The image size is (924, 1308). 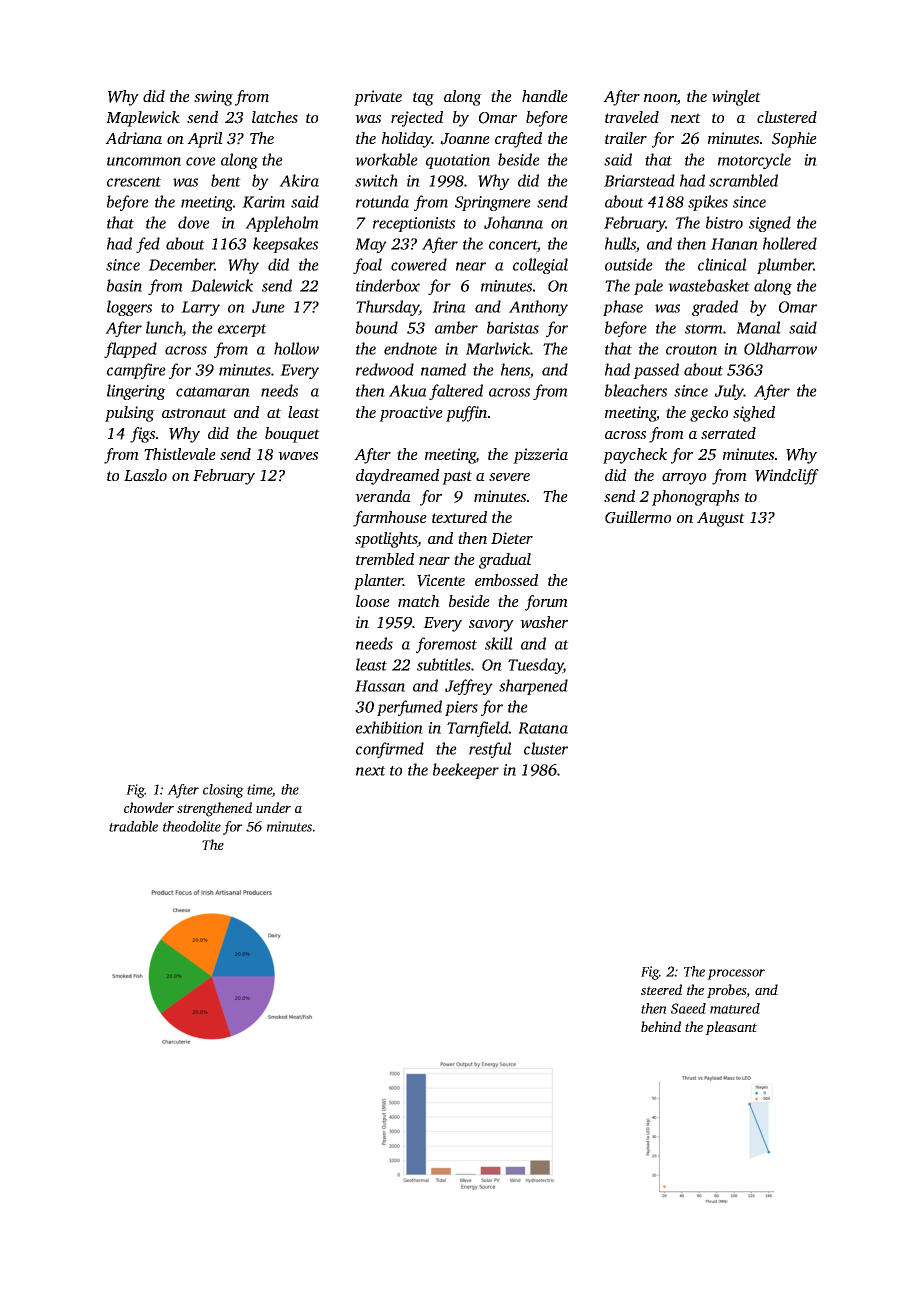 What do you see at coordinates (259, 790) in the screenshot?
I see `time` at bounding box center [259, 790].
